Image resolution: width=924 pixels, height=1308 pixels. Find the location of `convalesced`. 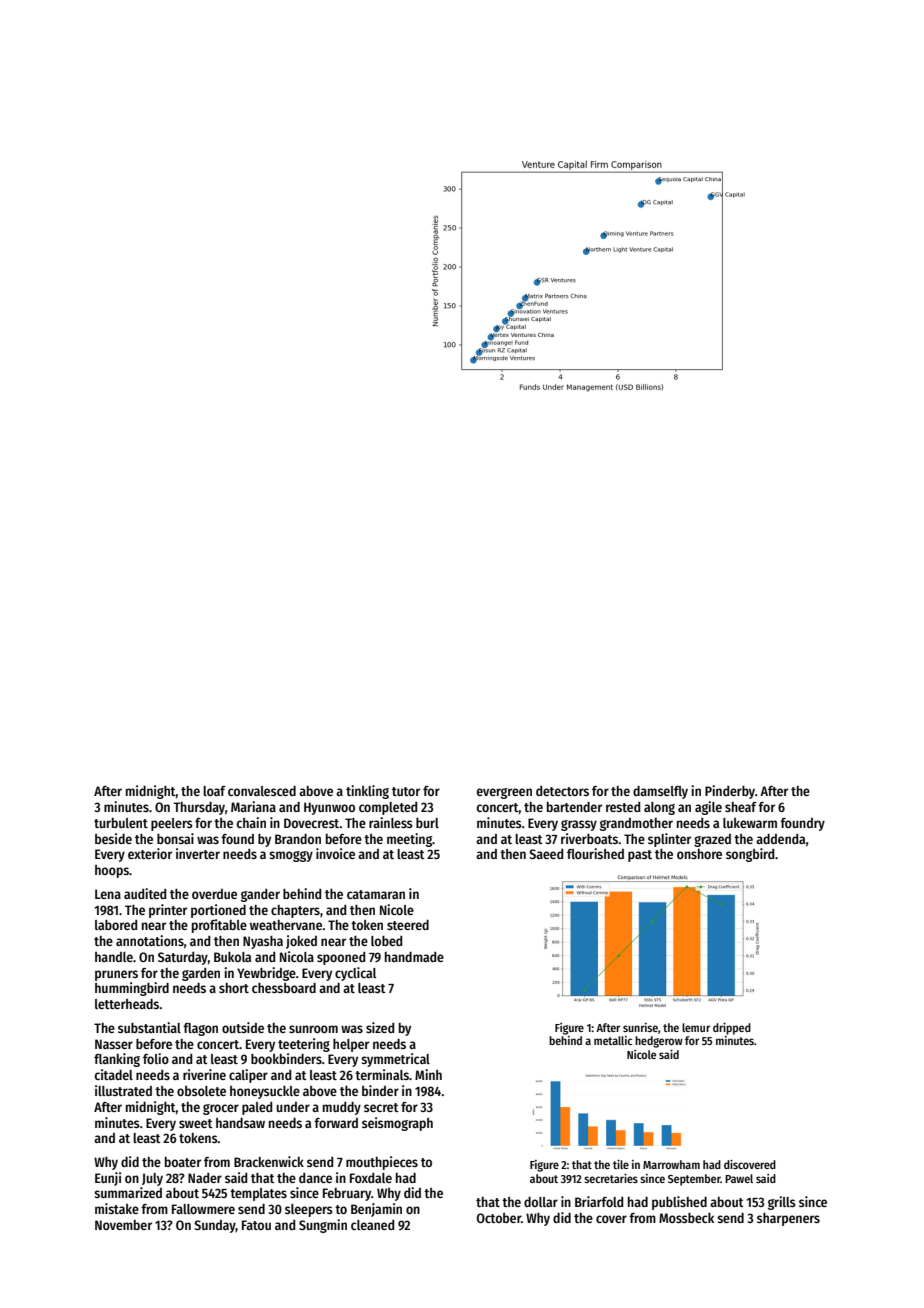

convalesced is located at coordinates (262, 791).
